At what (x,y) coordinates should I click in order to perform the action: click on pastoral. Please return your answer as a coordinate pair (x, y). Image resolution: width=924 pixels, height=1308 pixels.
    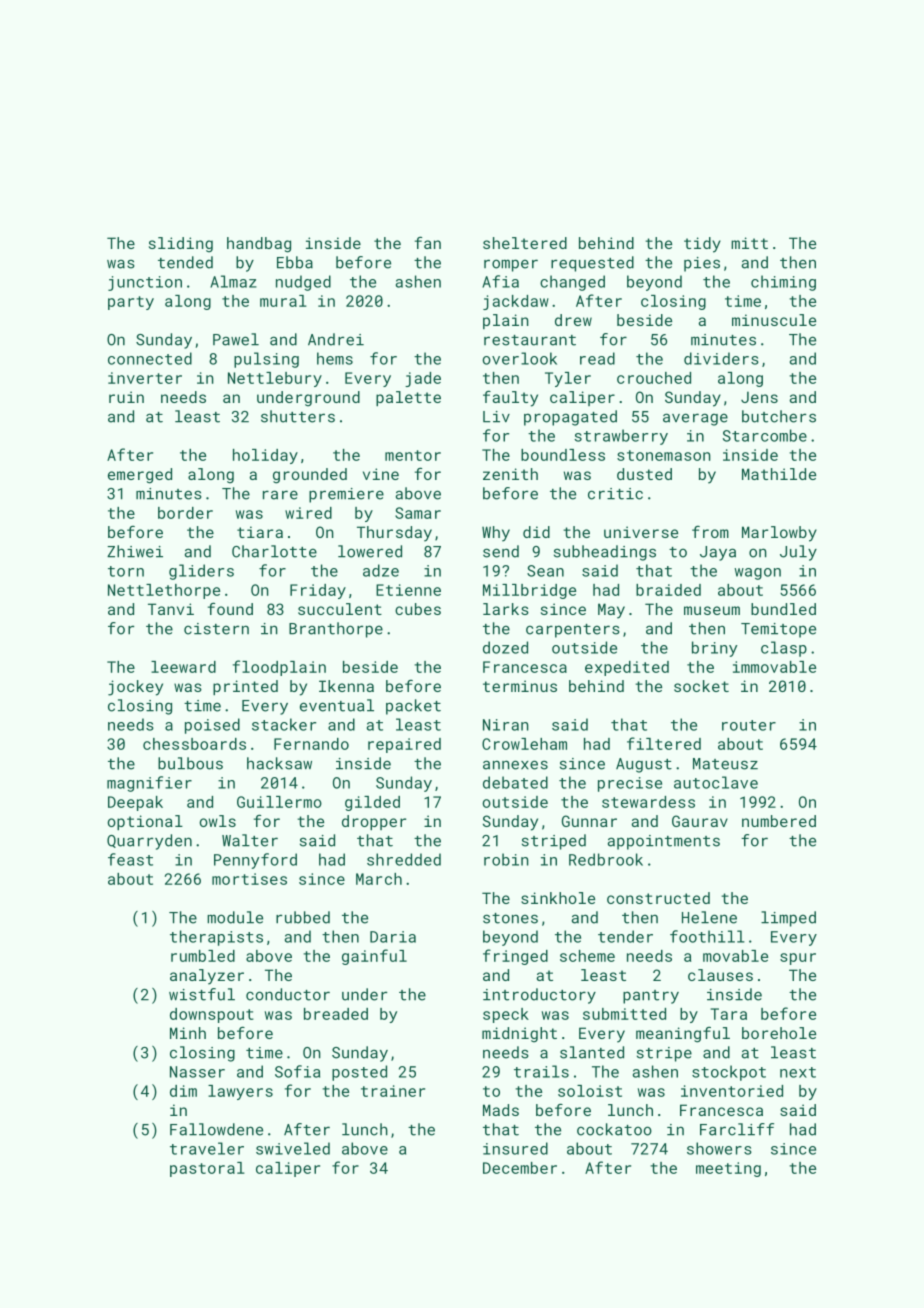
    Looking at the image, I should click on (207, 1169).
